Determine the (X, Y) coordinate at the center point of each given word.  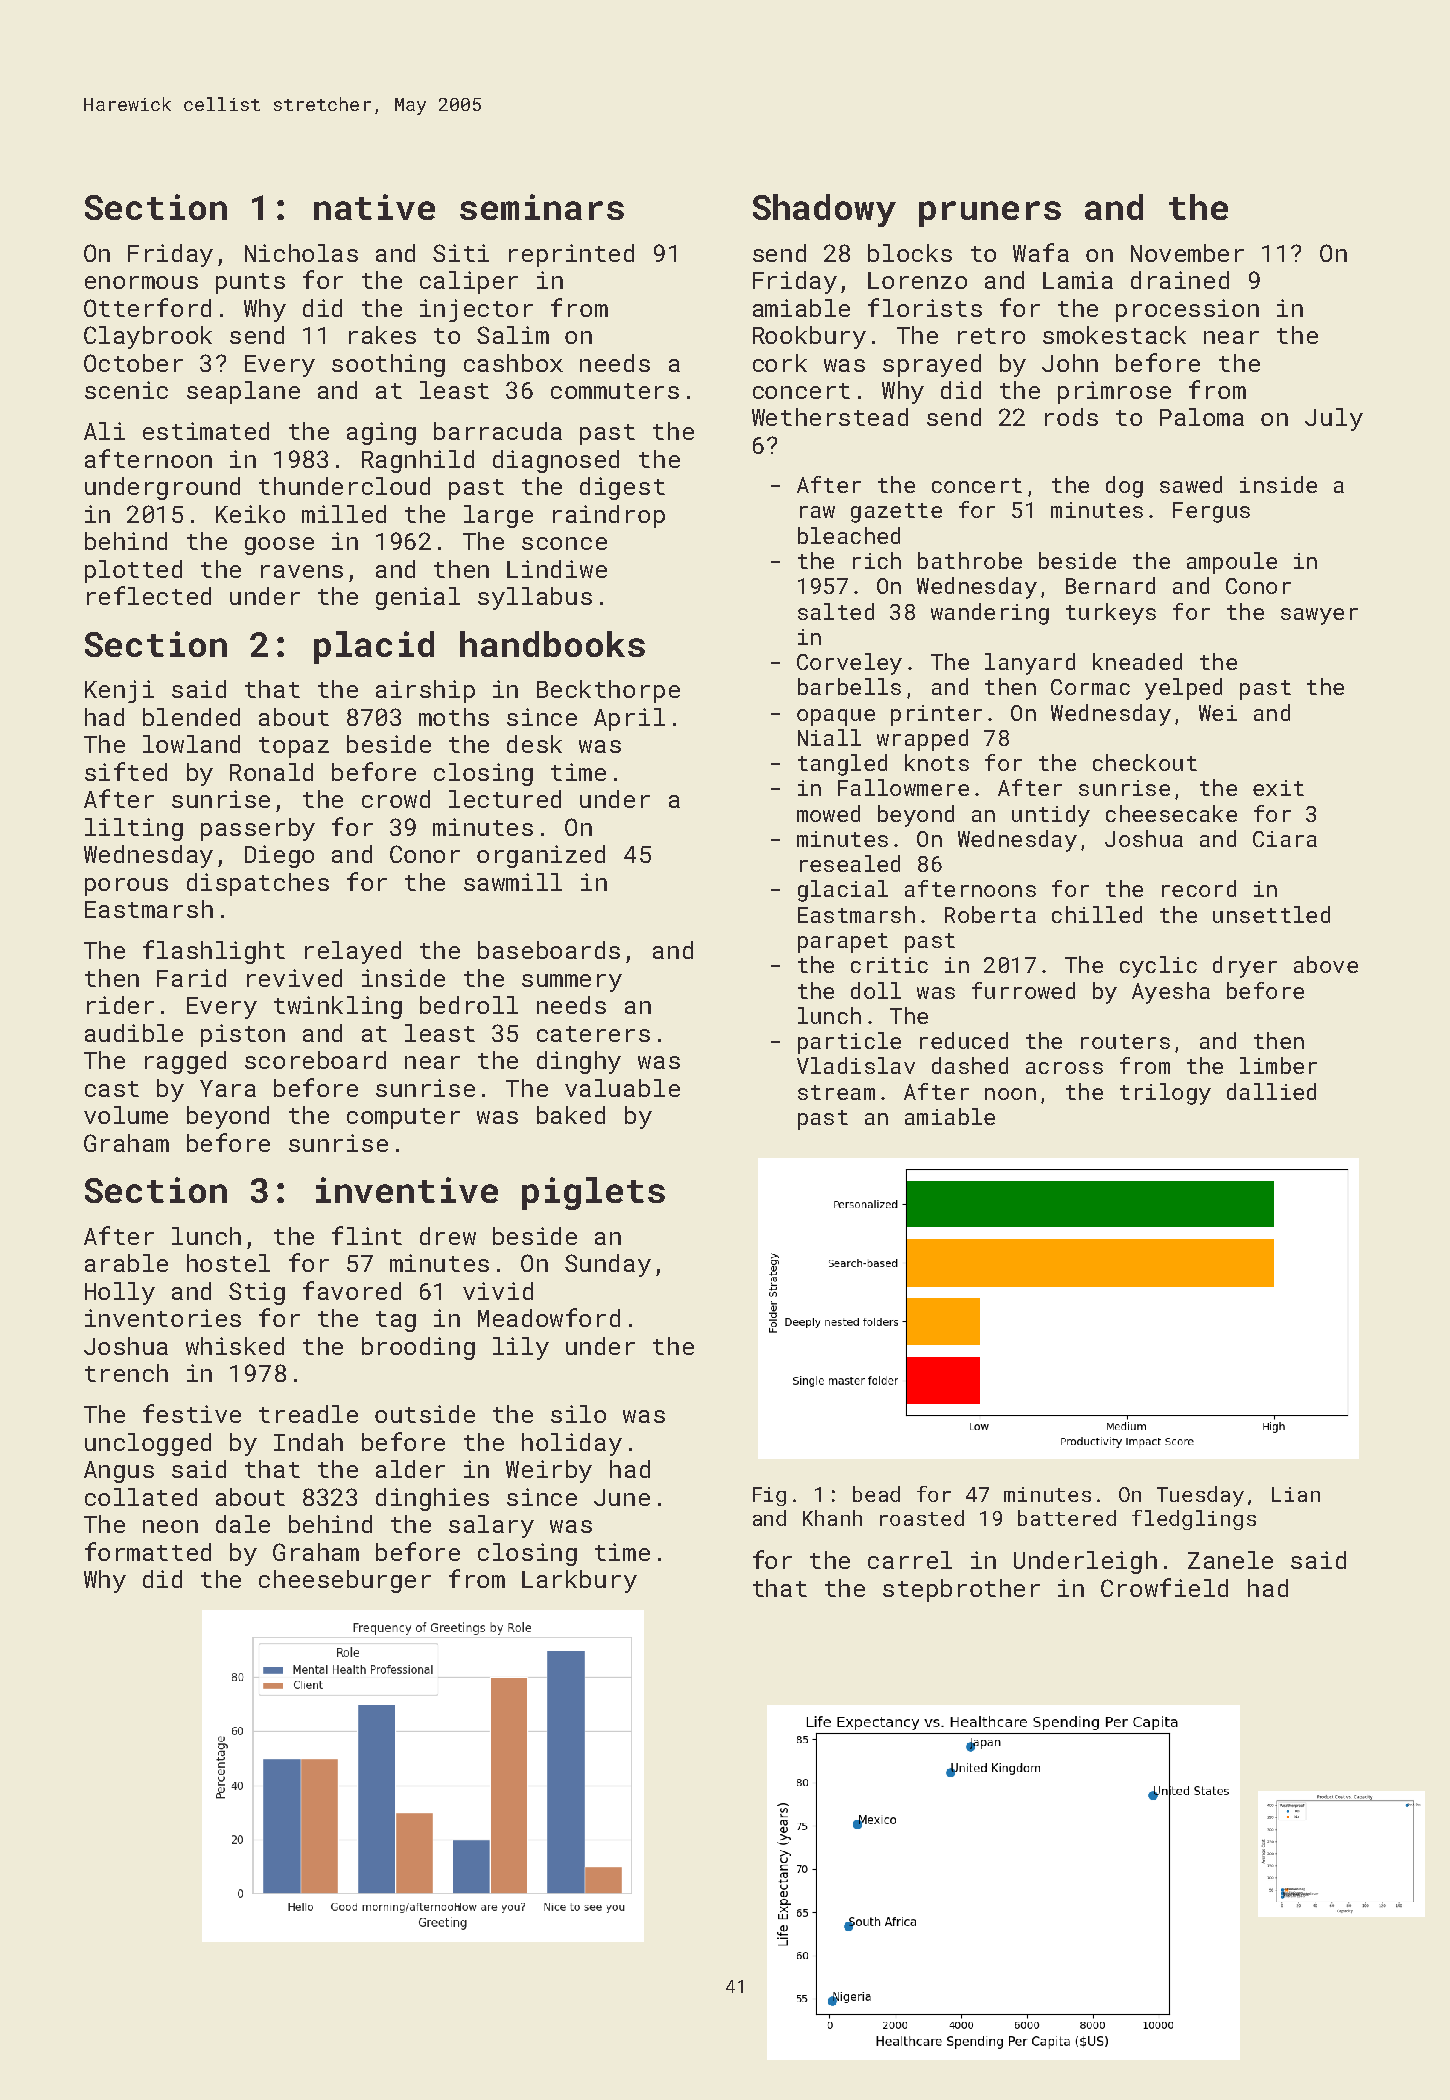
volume (126, 1115)
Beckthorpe (608, 691)
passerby (258, 829)
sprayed (932, 365)
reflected (149, 595)
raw (817, 512)
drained (1180, 280)
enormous (141, 282)
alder (410, 1469)
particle (849, 1043)
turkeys (1111, 614)
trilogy (1165, 1094)
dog (1124, 487)
